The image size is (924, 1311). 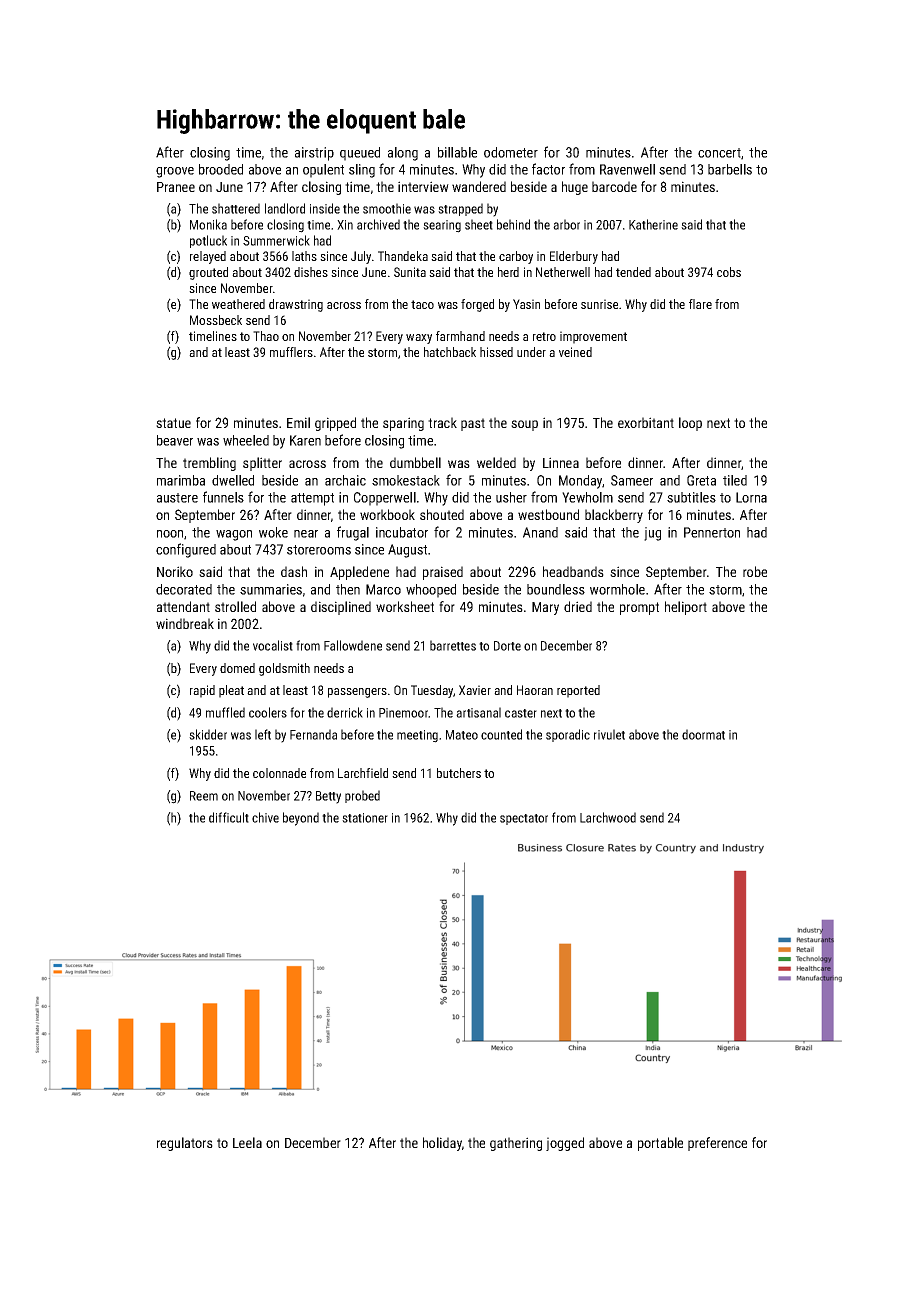 What do you see at coordinates (246, 440) in the screenshot?
I see `wheeled` at bounding box center [246, 440].
